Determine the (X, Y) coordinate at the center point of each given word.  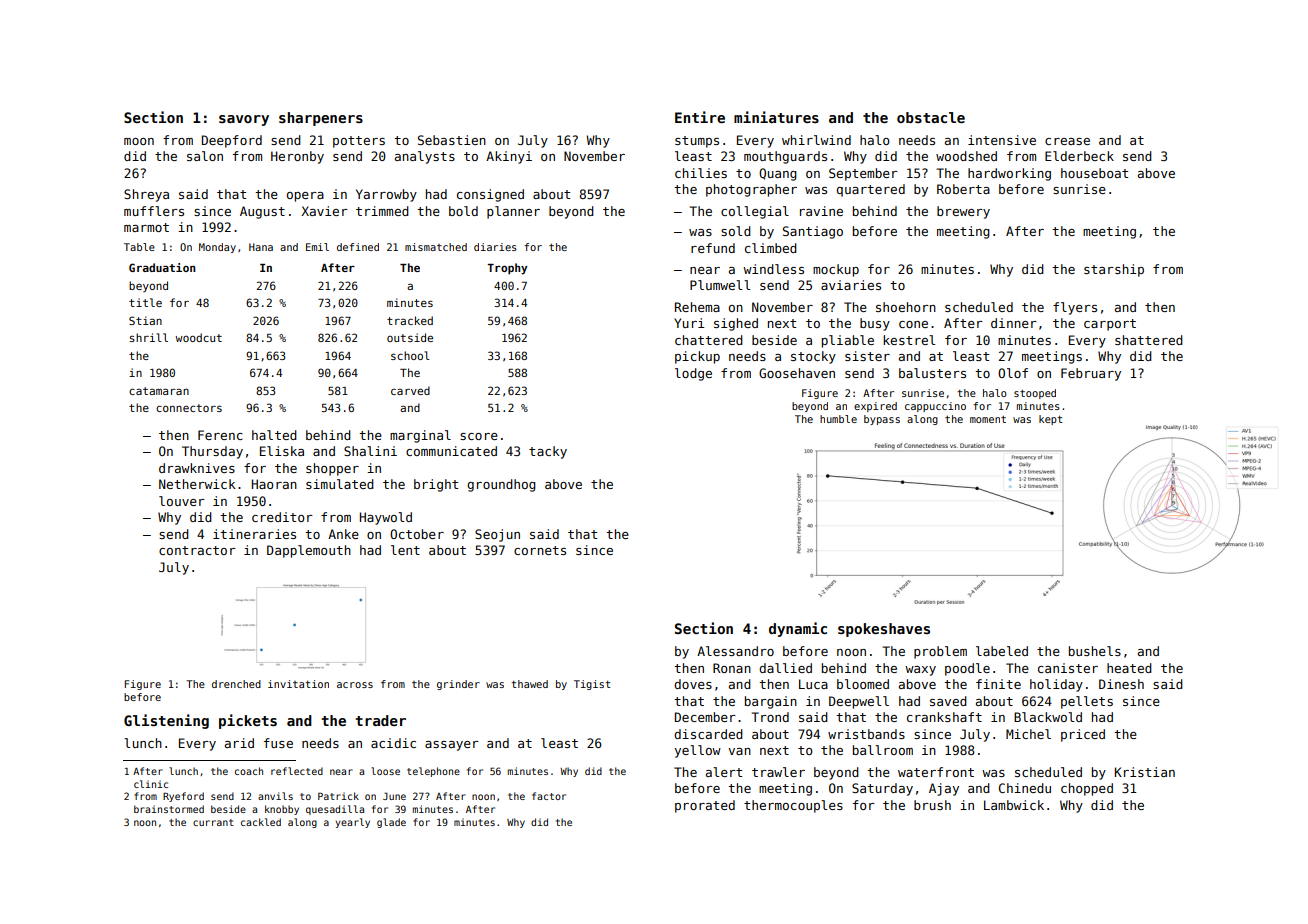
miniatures (776, 117)
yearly (353, 823)
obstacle (931, 117)
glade (391, 823)
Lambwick (1014, 805)
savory (244, 120)
